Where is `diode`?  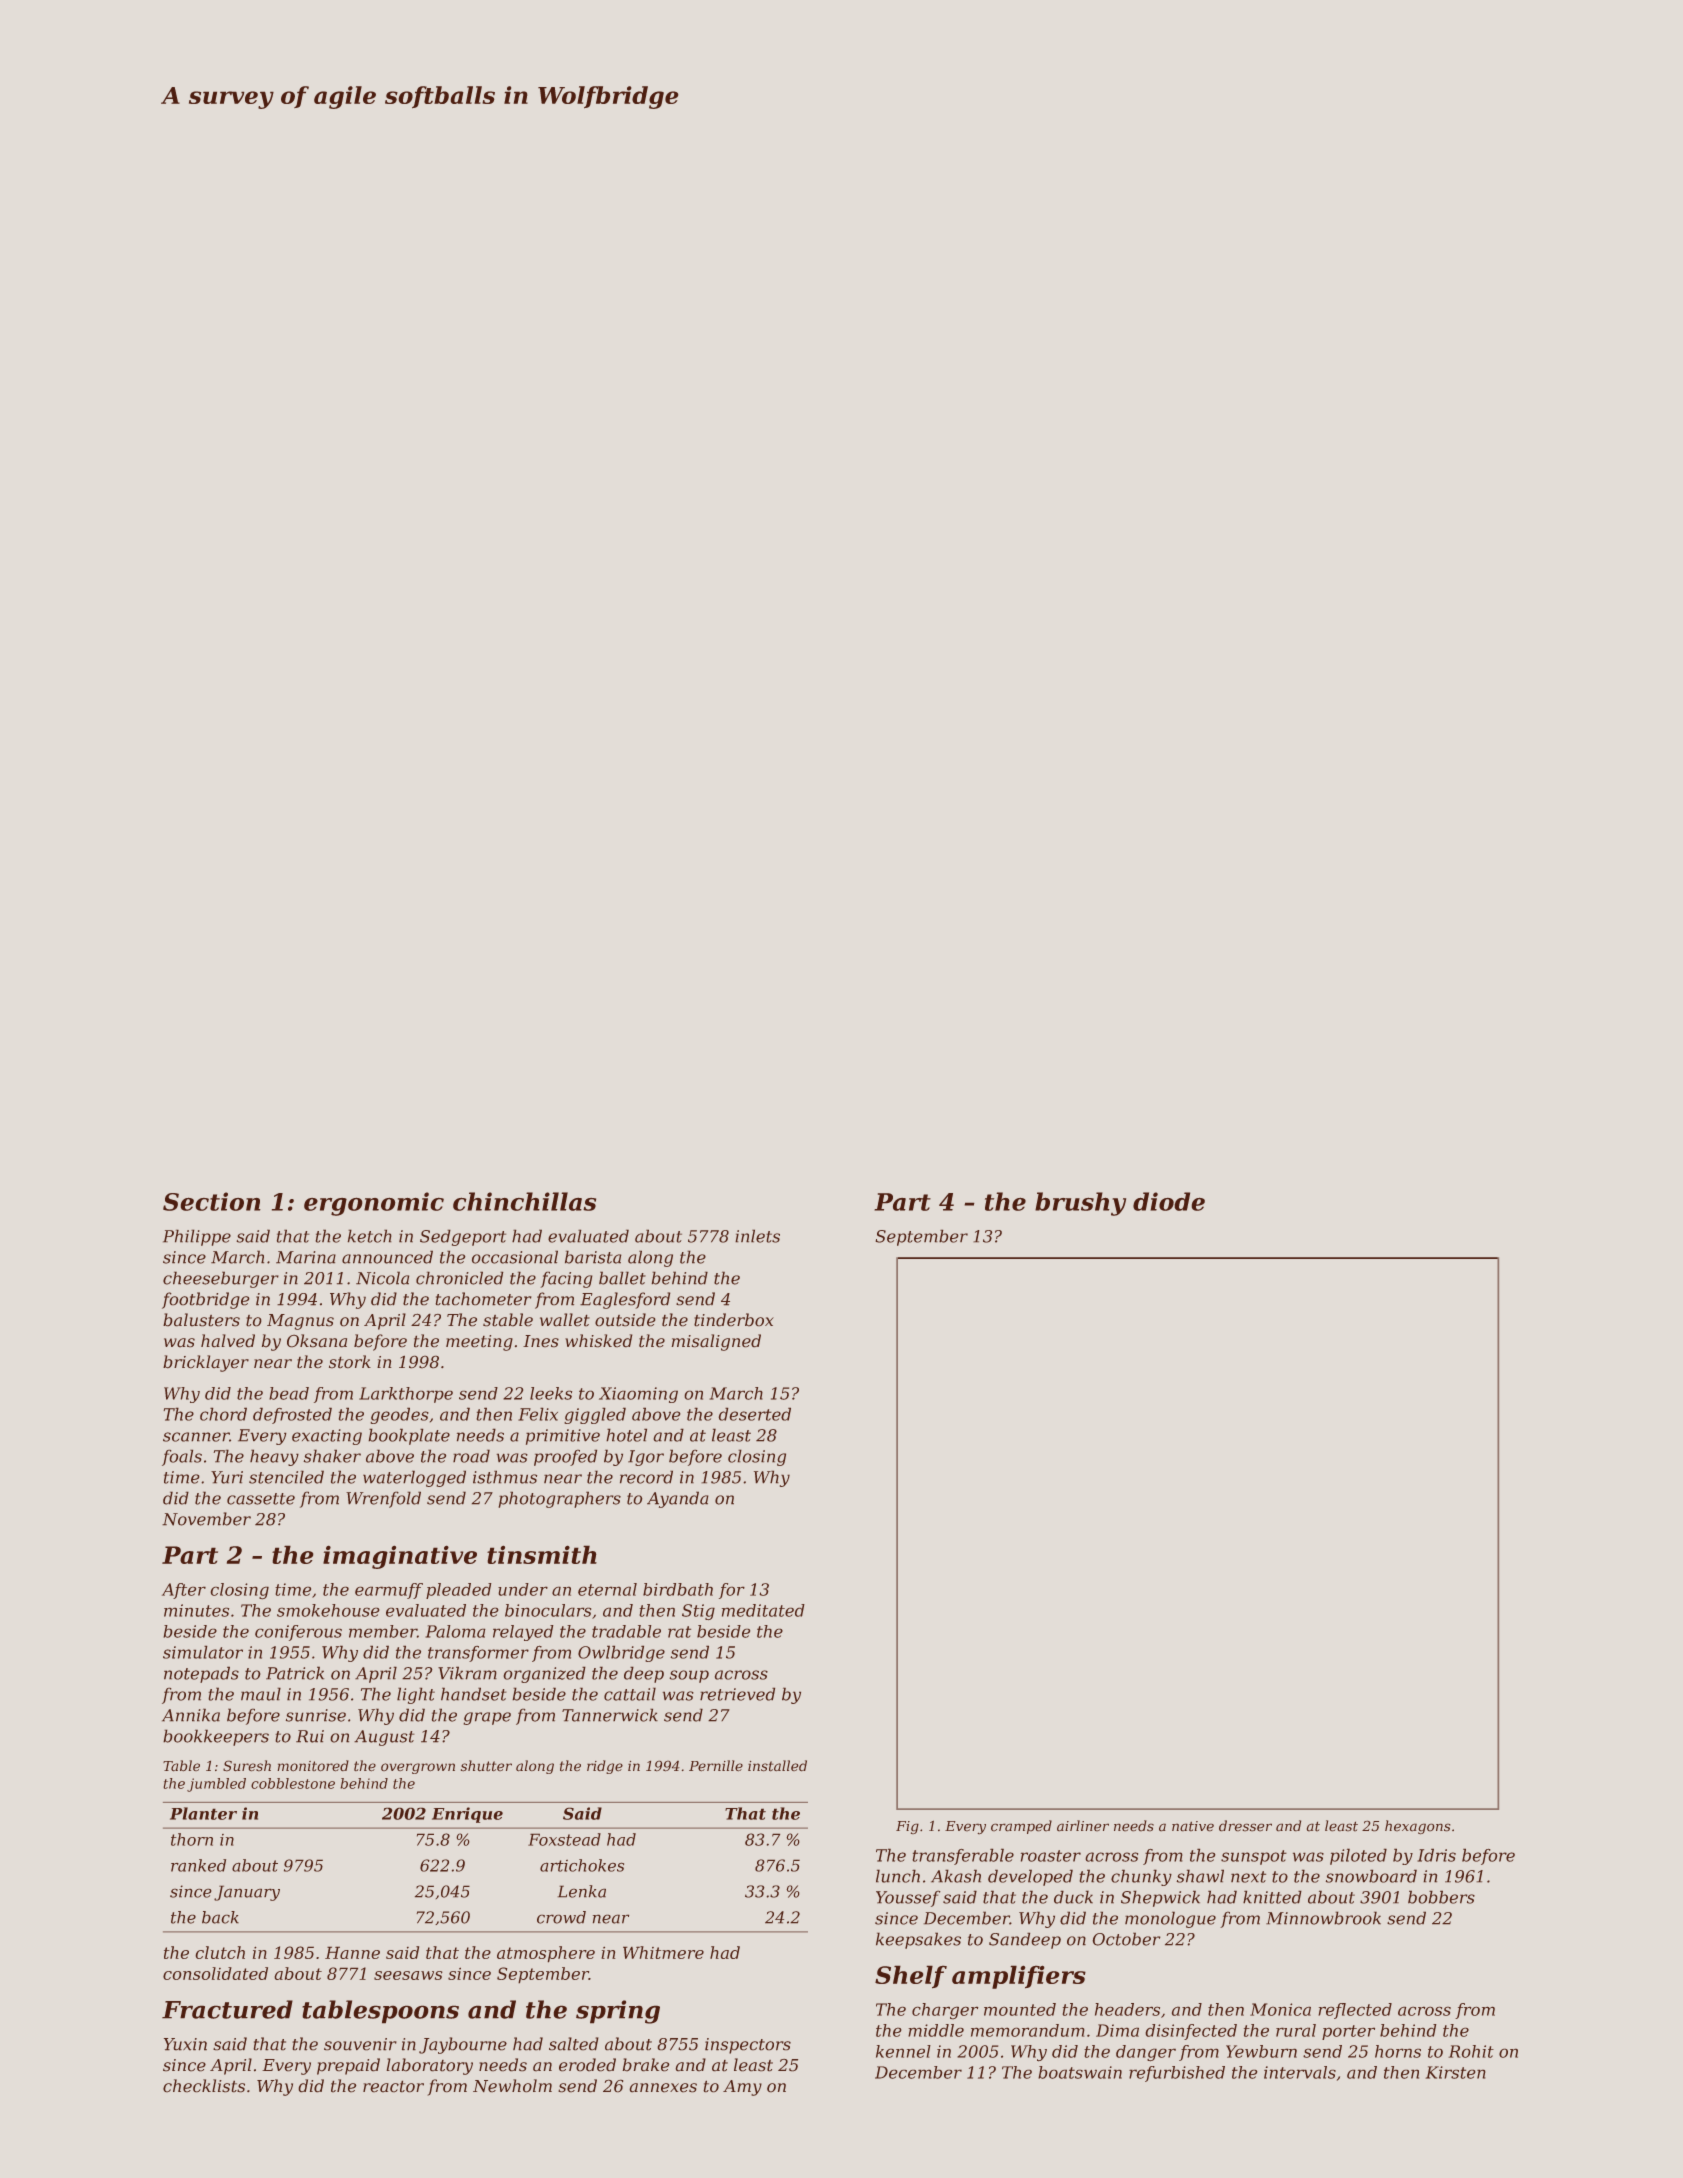 diode is located at coordinates (1169, 1201).
